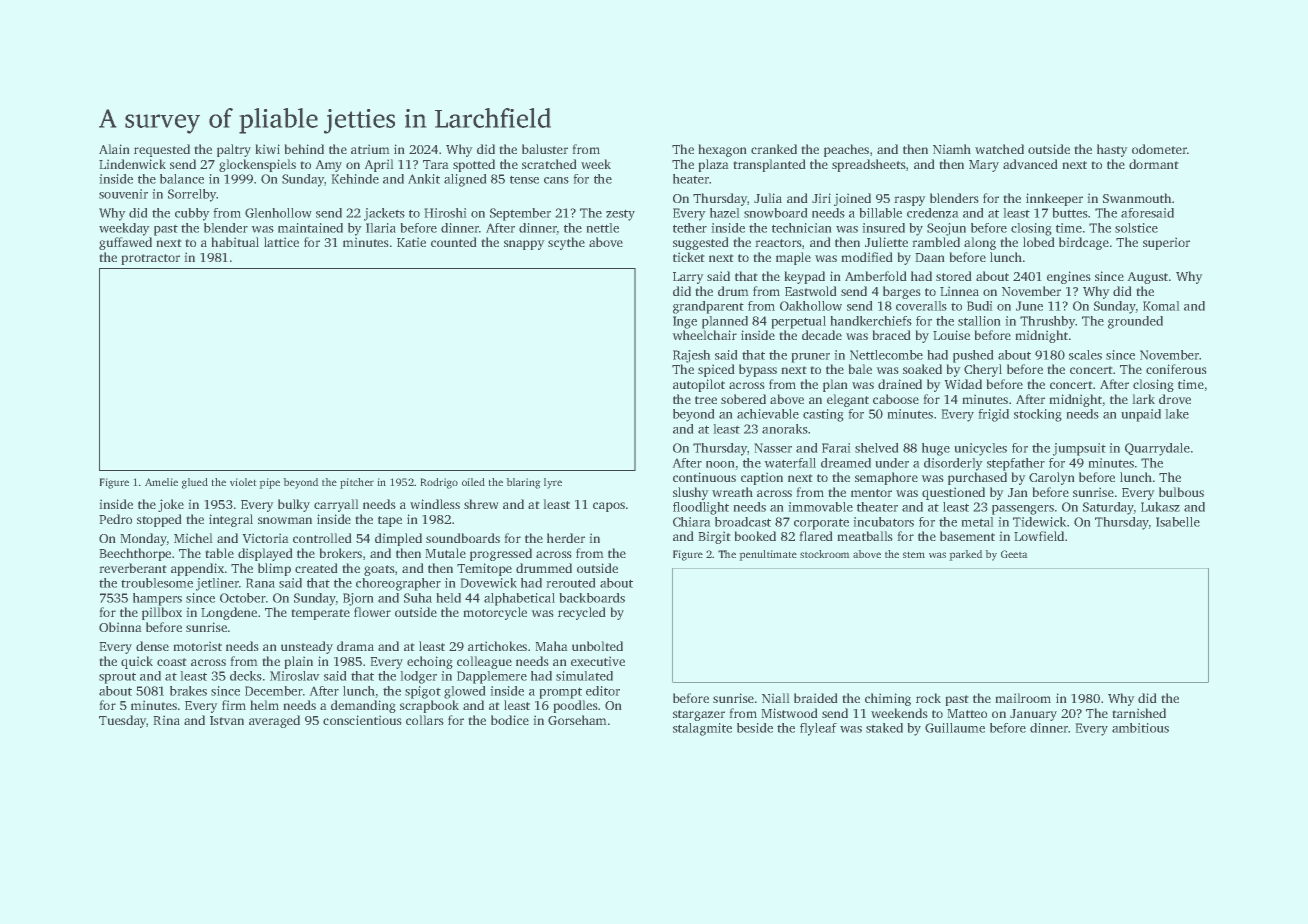 The width and height of the image is (1308, 924). What do you see at coordinates (1143, 399) in the image?
I see `lark` at bounding box center [1143, 399].
